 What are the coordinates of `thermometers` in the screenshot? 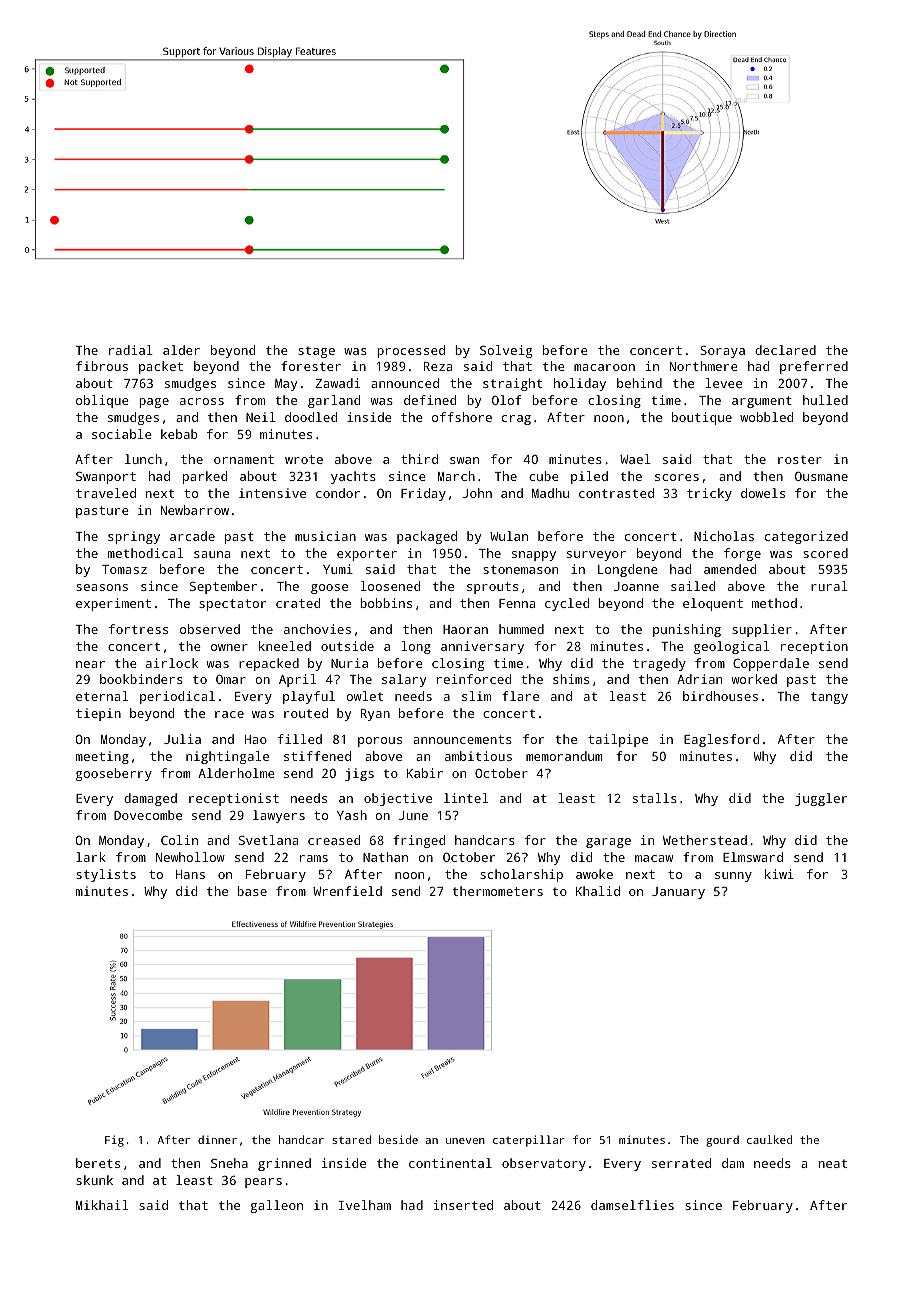 It's located at (498, 891).
